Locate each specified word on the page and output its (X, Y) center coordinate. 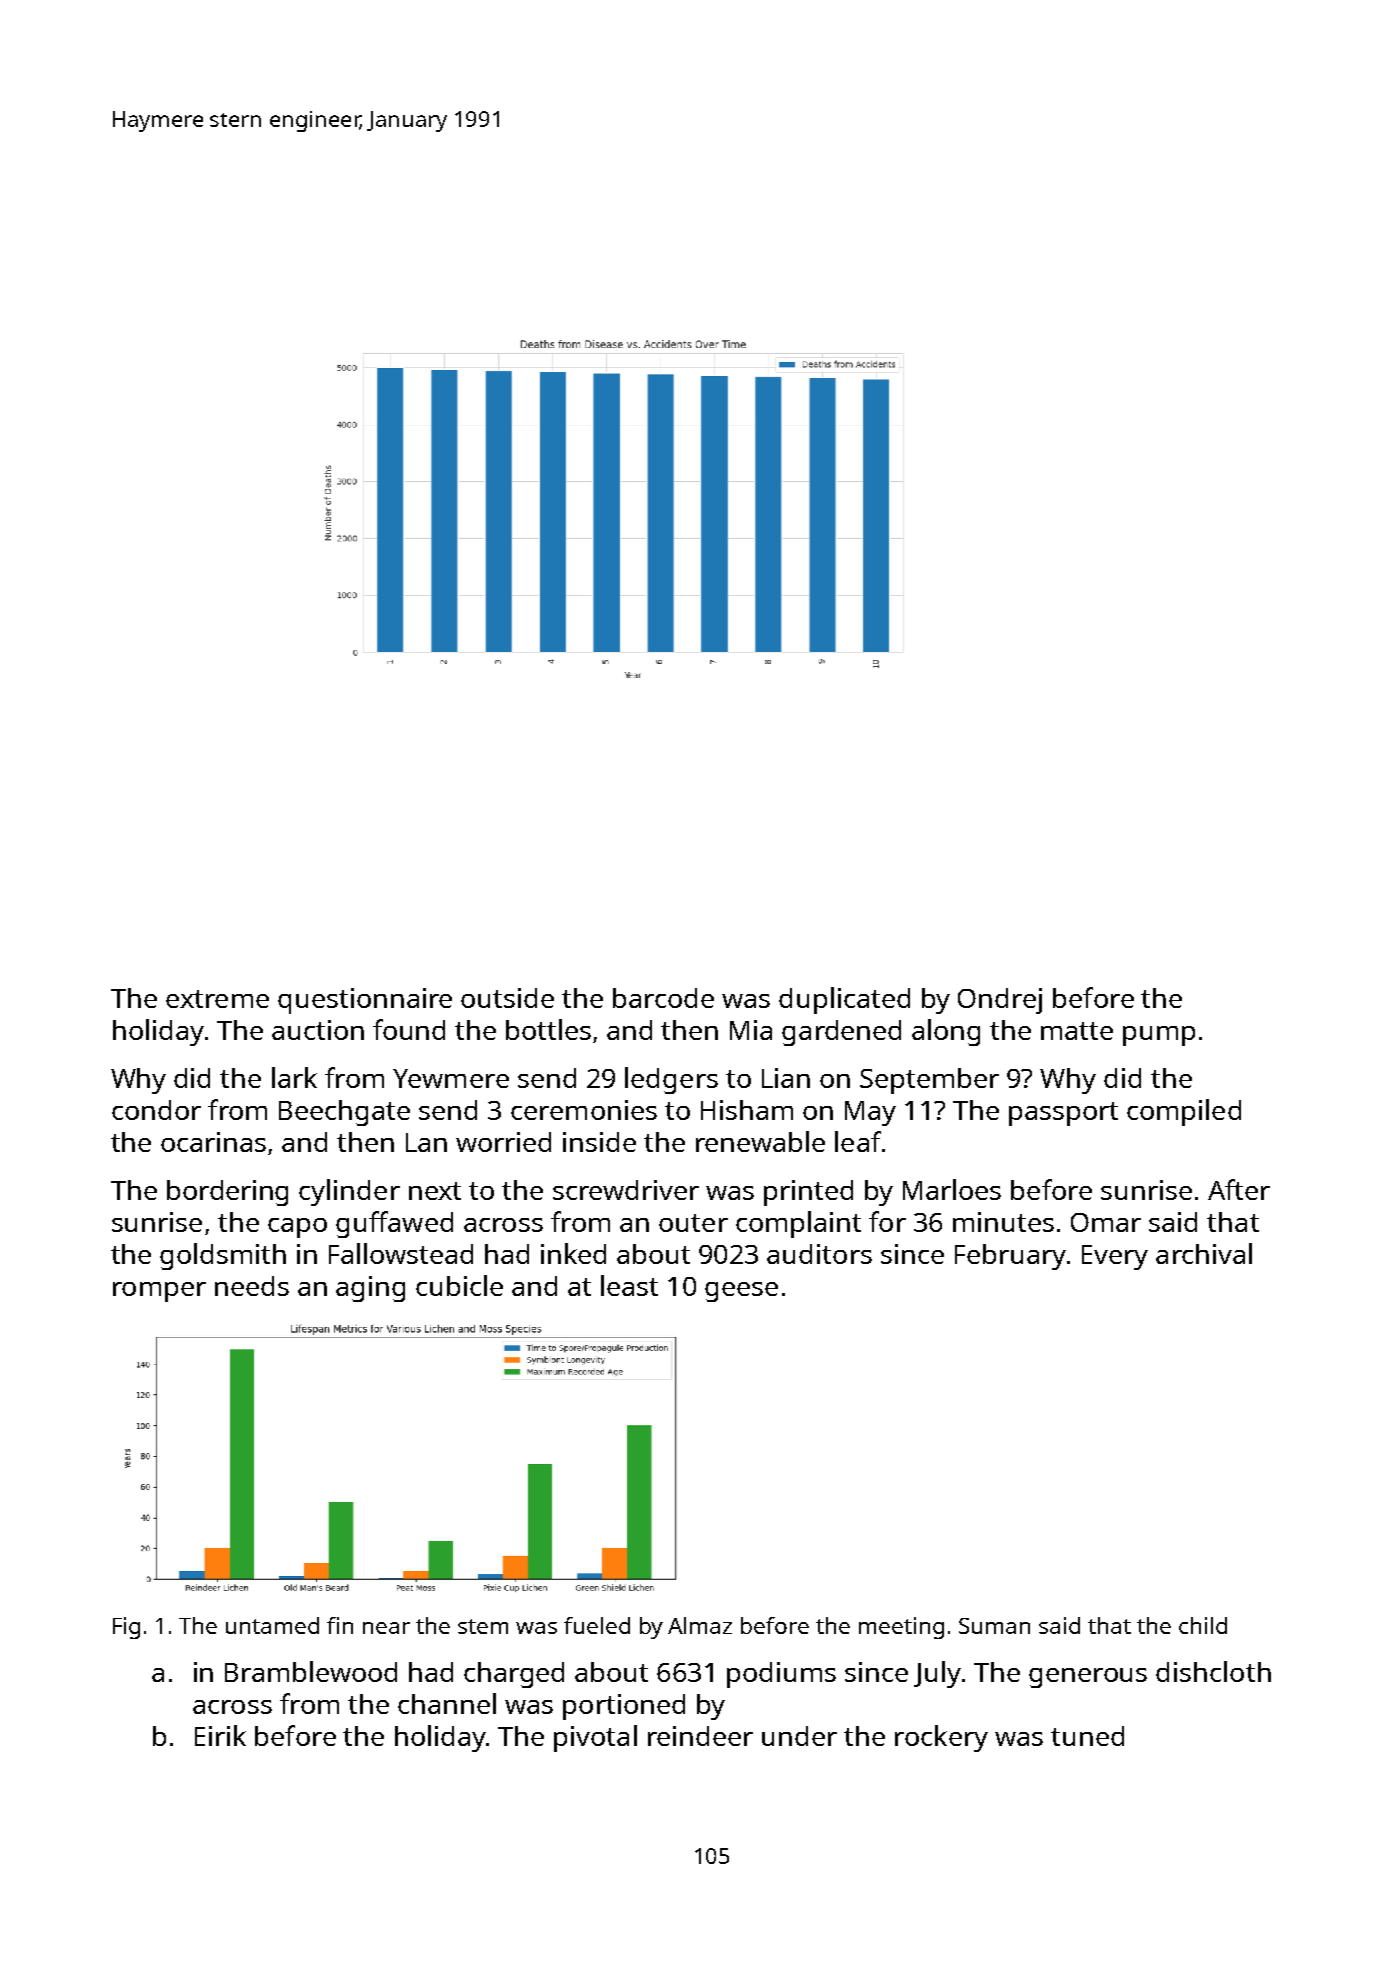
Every (1115, 1257)
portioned (624, 1707)
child (1203, 1625)
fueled (597, 1625)
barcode (663, 998)
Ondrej (1000, 1001)
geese (741, 1292)
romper (159, 1292)
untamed (272, 1625)
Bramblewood (311, 1671)
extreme (217, 999)
